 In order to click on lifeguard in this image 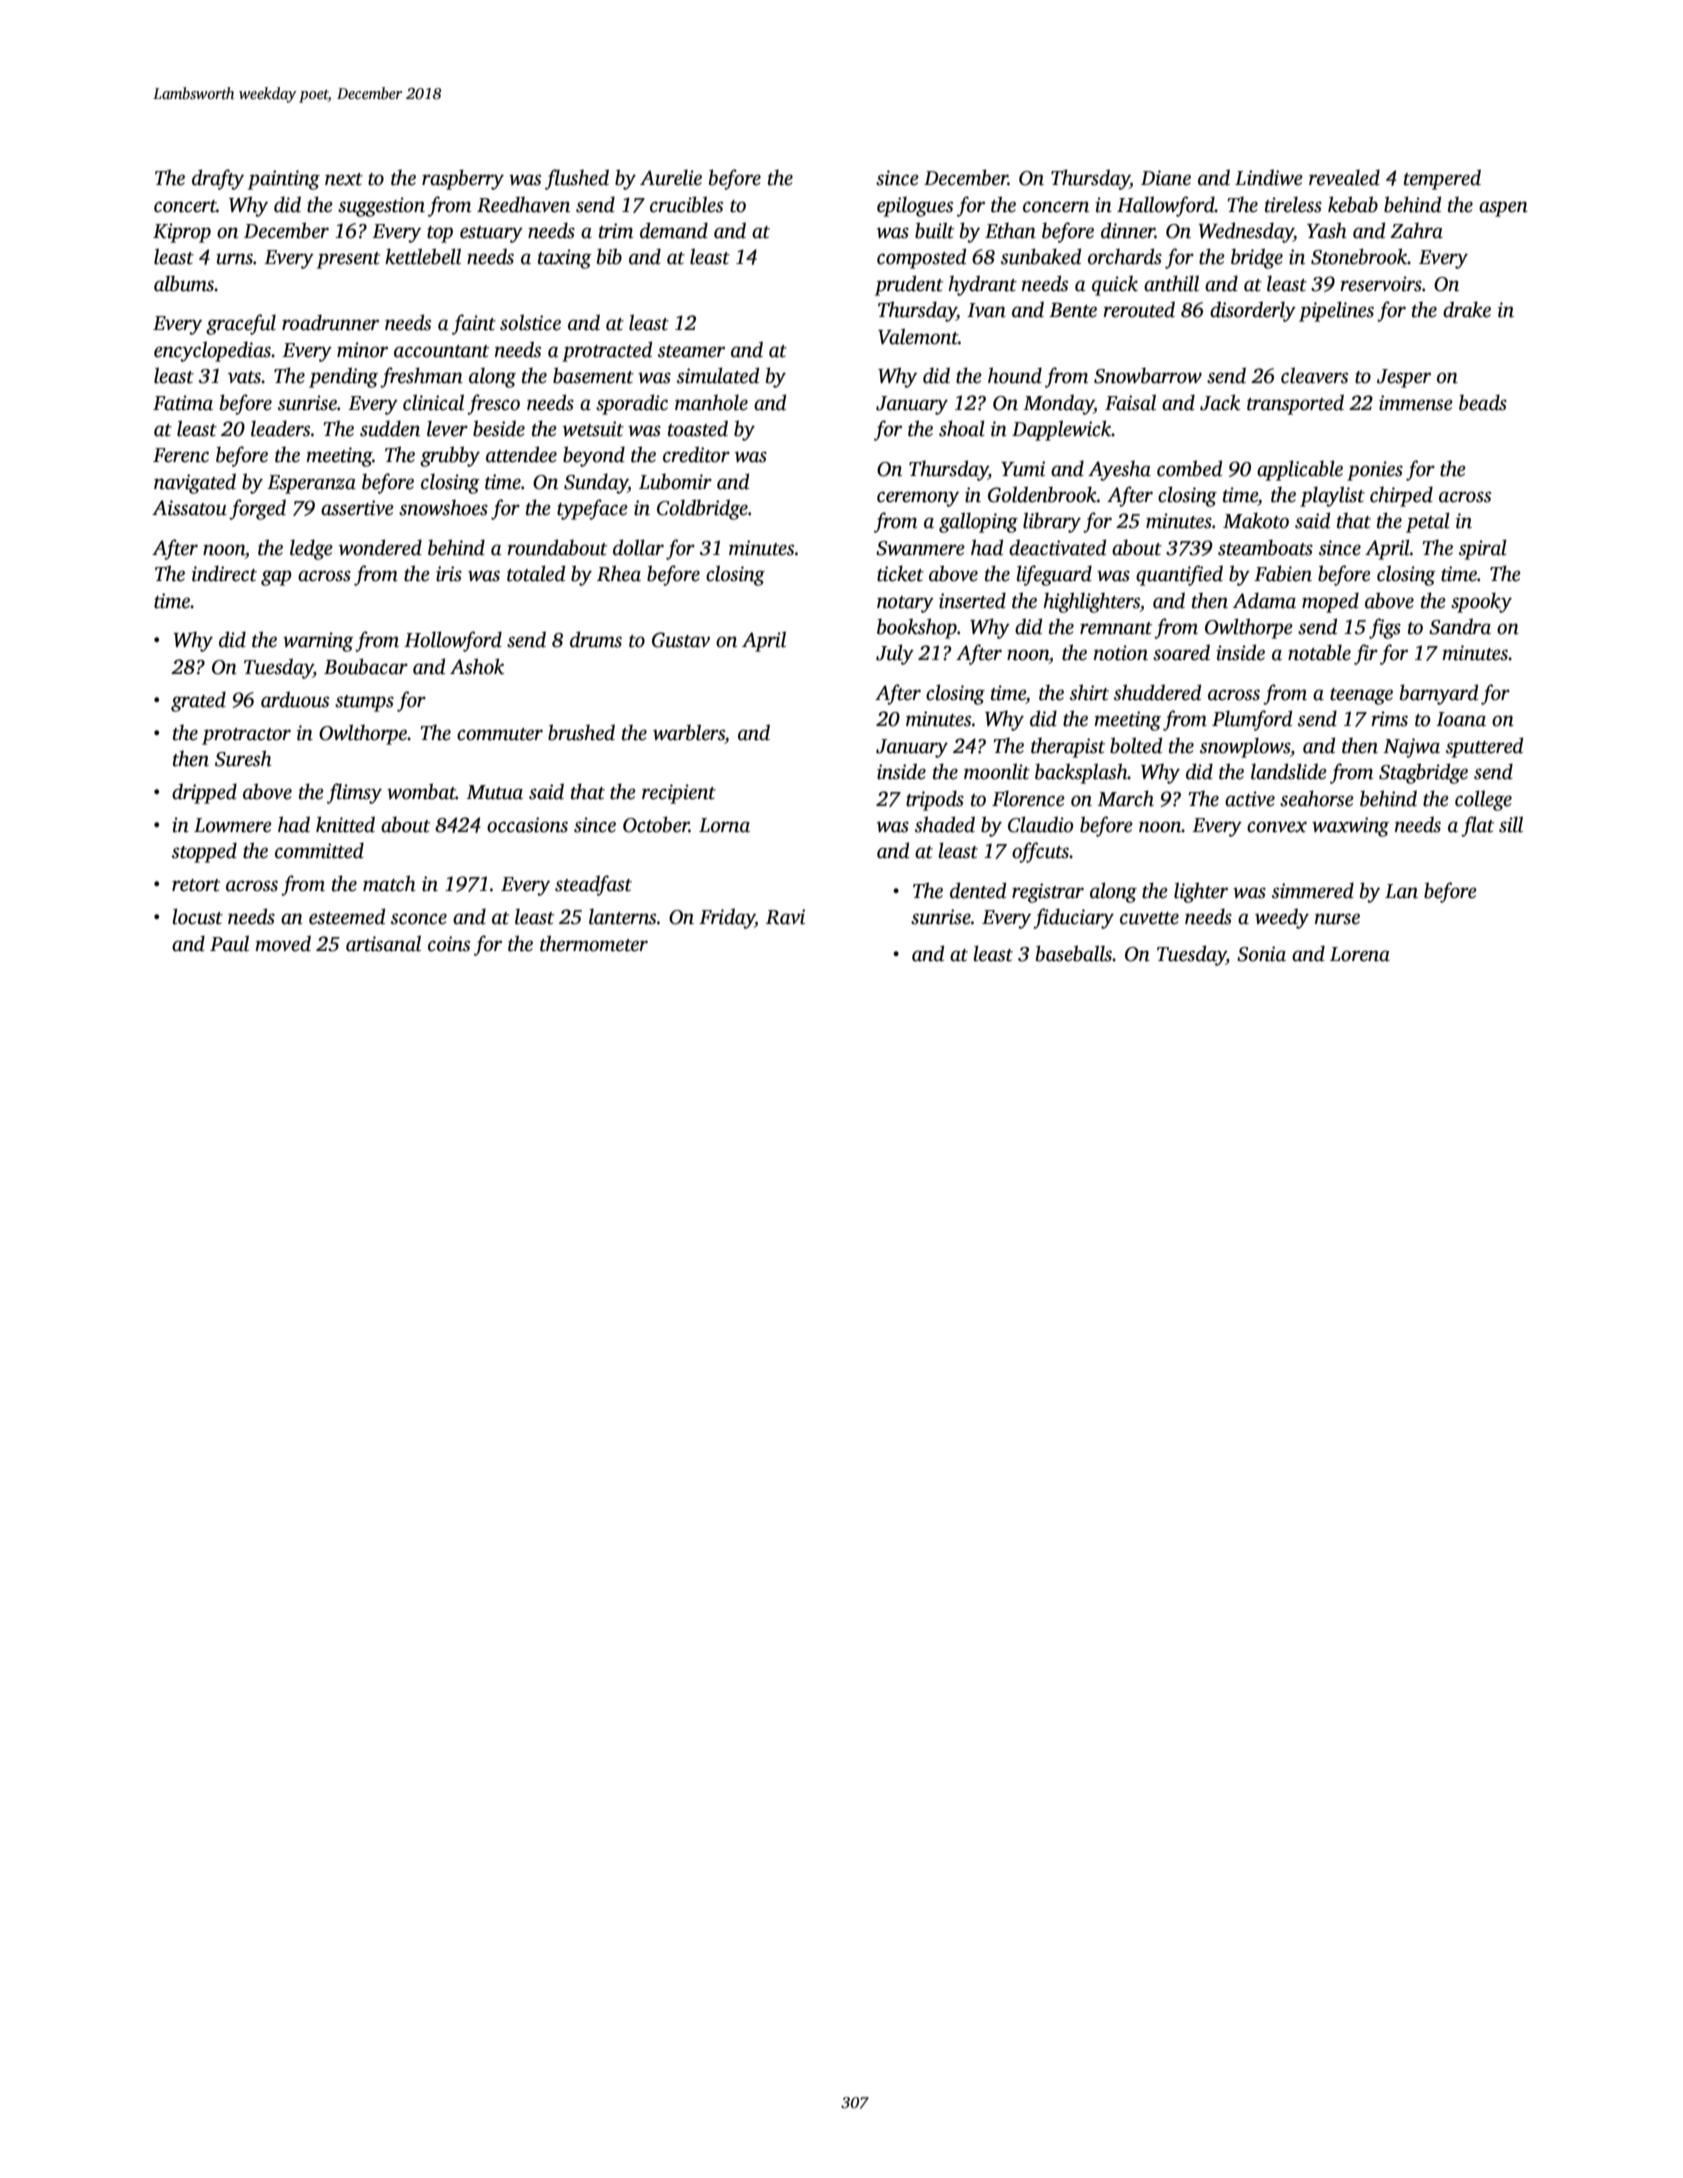, I will do `click(1054, 575)`.
